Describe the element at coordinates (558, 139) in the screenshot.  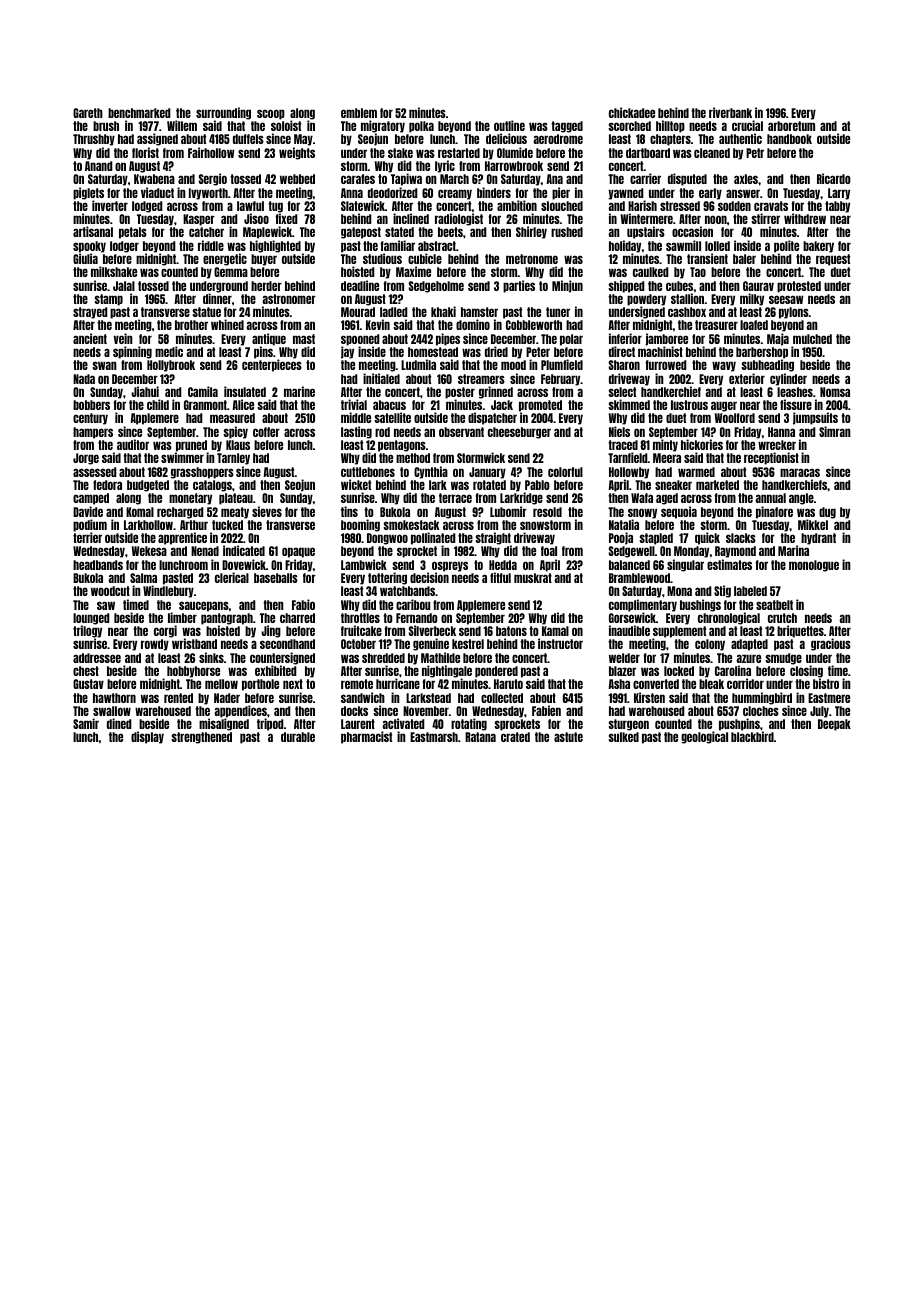
I see `aerodrome` at that location.
